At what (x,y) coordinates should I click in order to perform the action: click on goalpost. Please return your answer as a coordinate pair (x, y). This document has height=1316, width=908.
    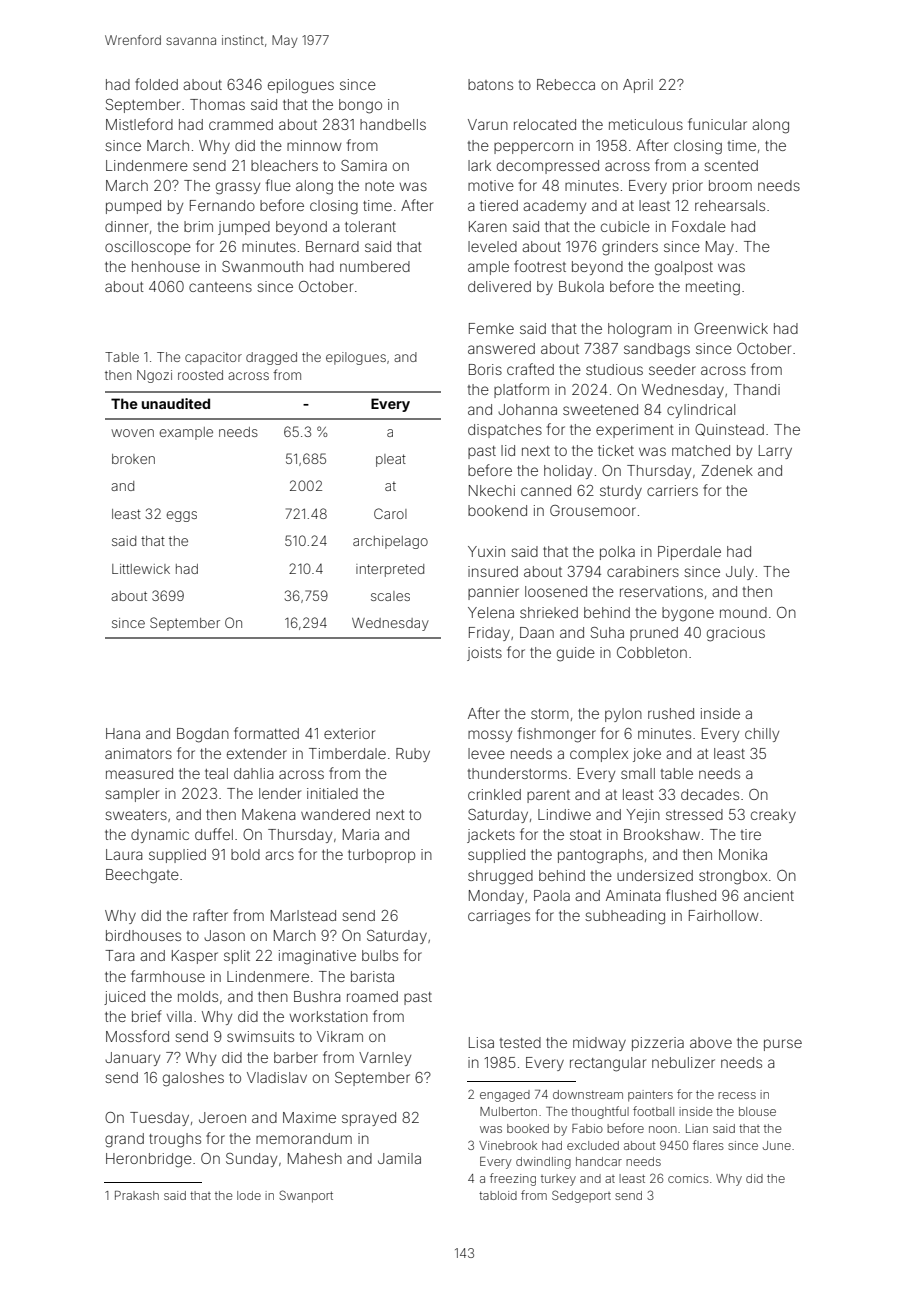
    Looking at the image, I should click on (684, 268).
